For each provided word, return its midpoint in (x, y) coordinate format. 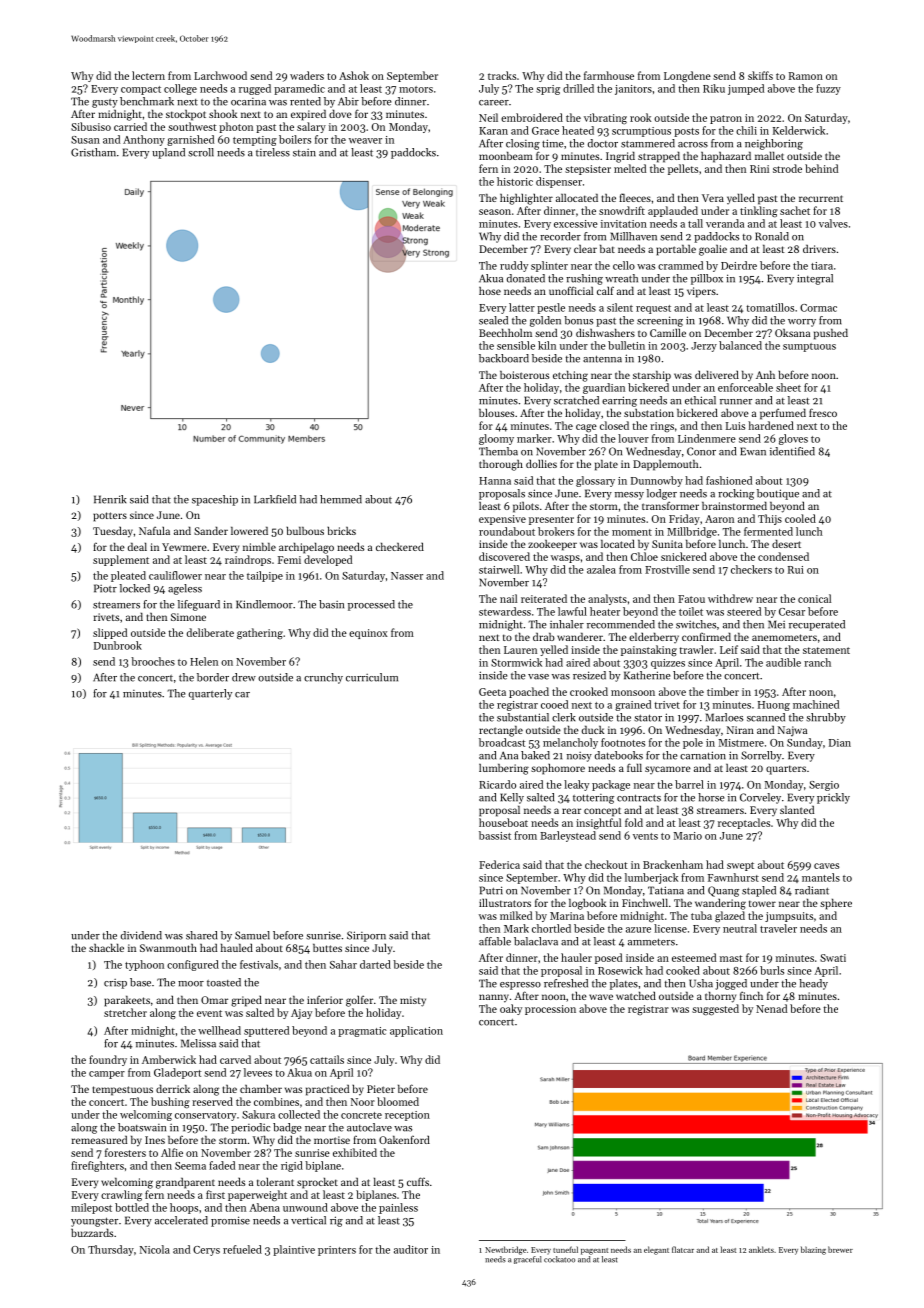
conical (814, 598)
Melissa (198, 1043)
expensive (502, 520)
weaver (365, 141)
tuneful (565, 1249)
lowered (249, 531)
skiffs (760, 75)
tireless (273, 152)
